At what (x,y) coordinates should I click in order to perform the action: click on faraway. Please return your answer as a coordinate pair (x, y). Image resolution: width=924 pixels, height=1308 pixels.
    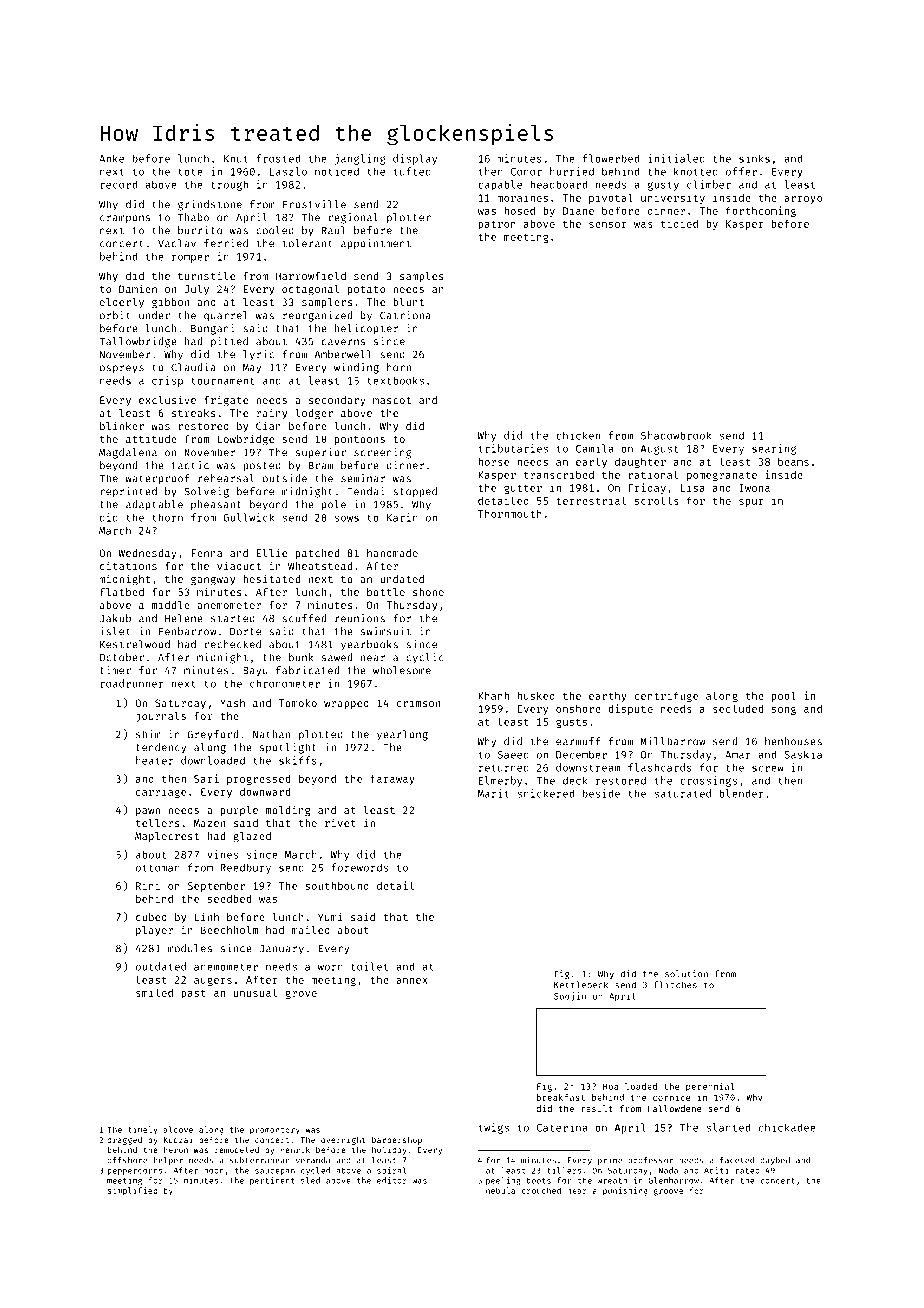
    Looking at the image, I should click on (392, 779).
